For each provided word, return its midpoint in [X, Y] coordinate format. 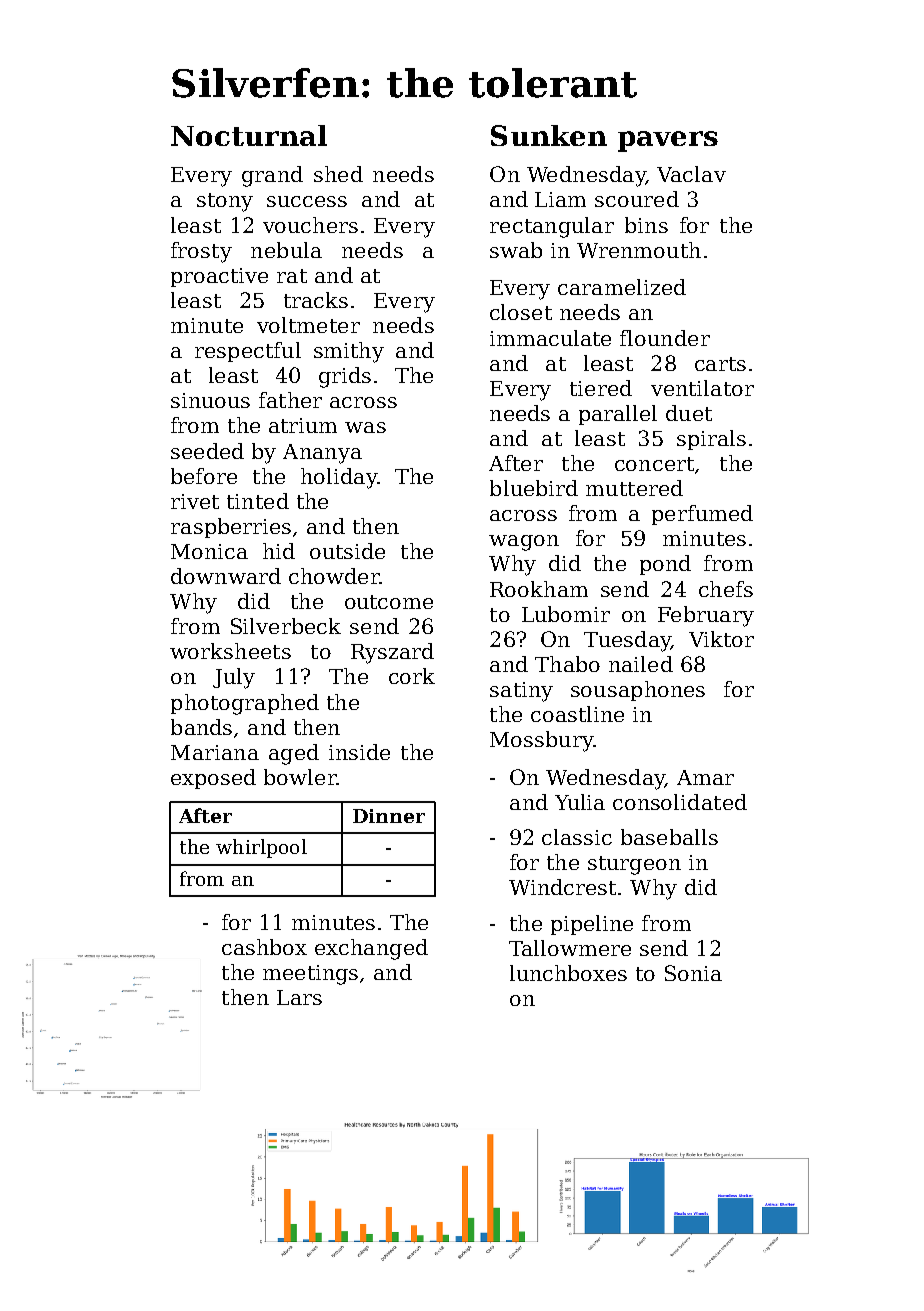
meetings [310, 975]
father [290, 400]
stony [225, 202]
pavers [668, 141]
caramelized [622, 287]
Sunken [549, 135]
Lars [299, 997]
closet [521, 312]
